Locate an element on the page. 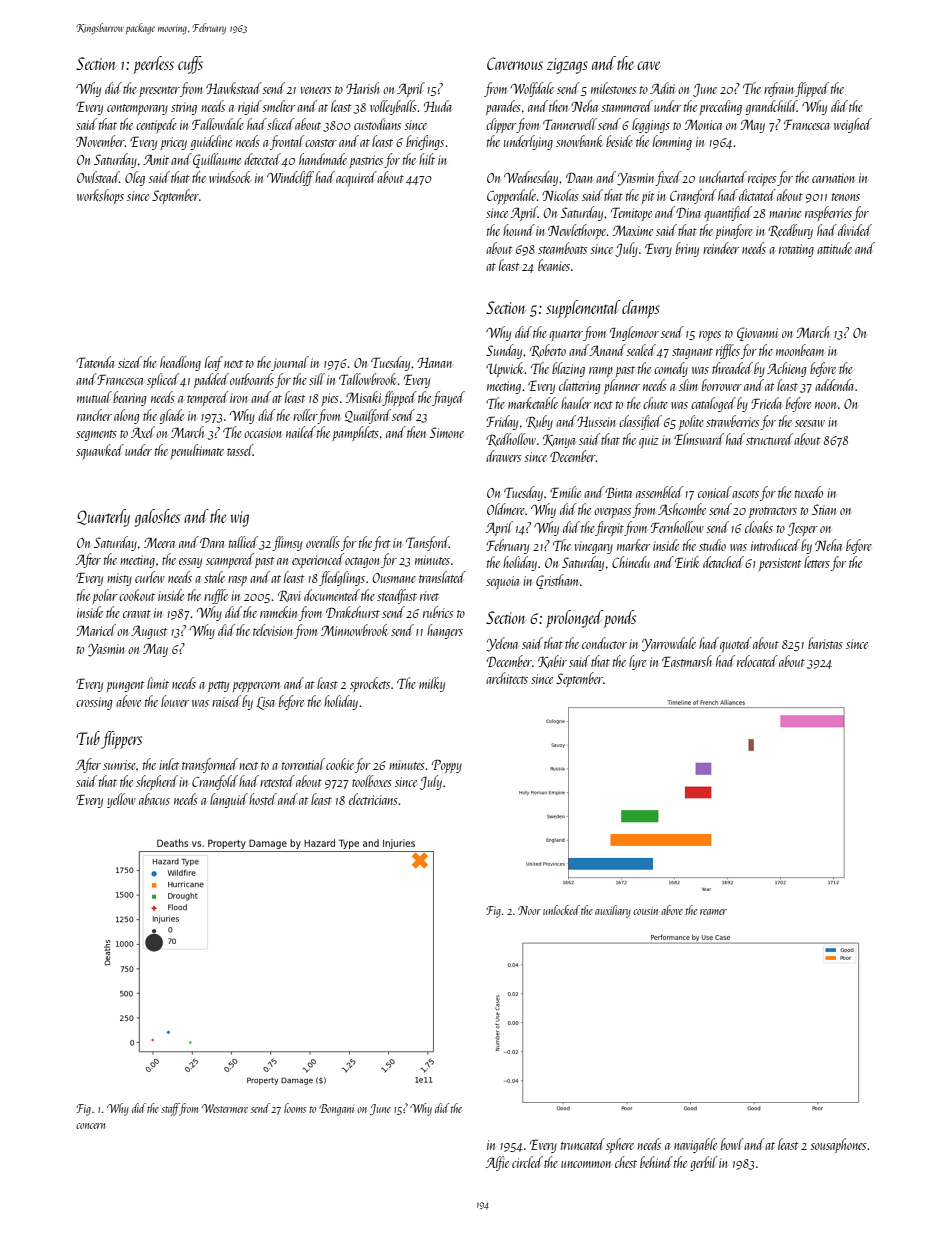 The image size is (952, 1233). Westermere is located at coordinates (225, 1108).
